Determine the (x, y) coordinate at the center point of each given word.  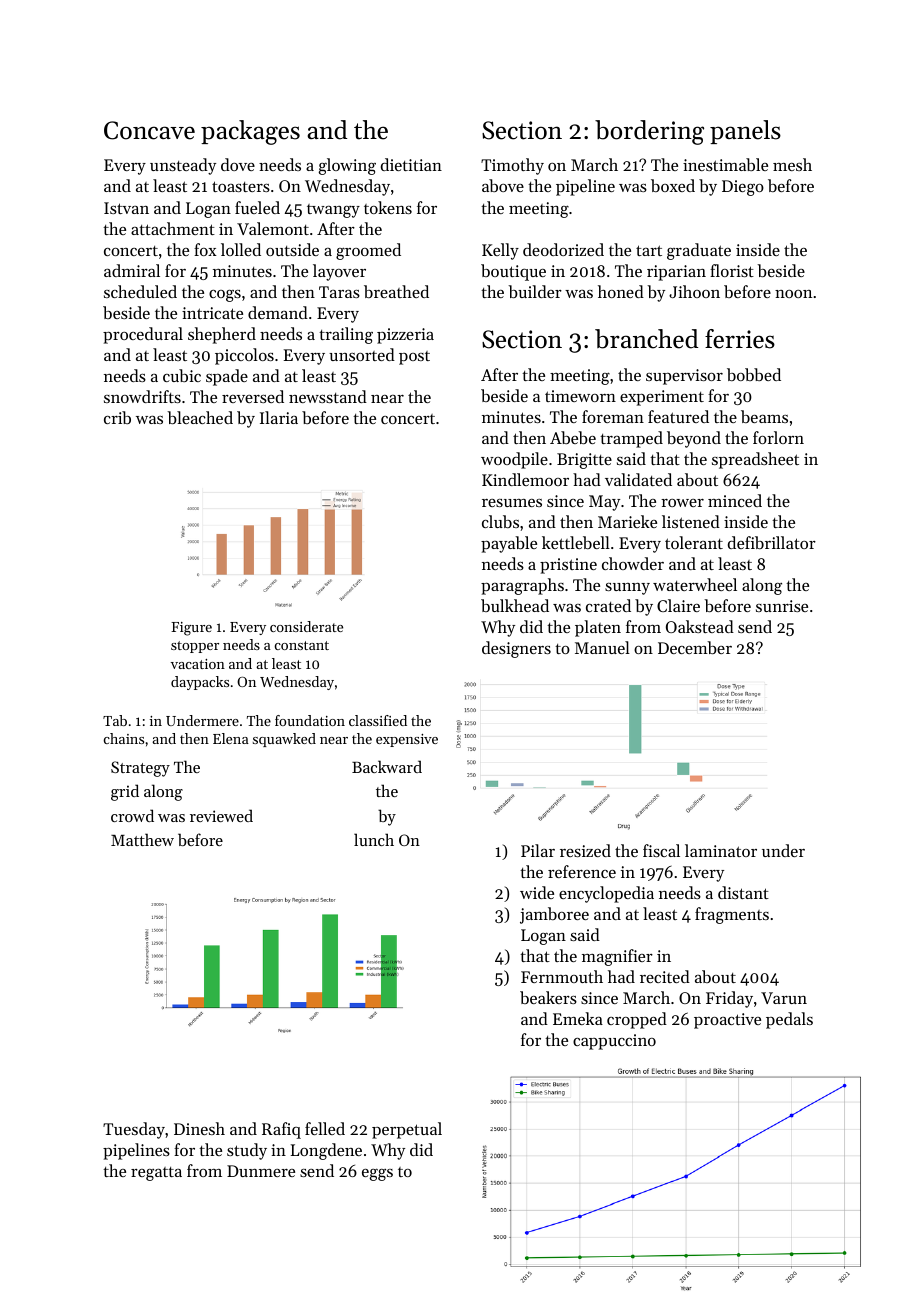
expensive (407, 740)
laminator (721, 850)
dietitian (411, 164)
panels (745, 132)
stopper (195, 647)
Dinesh (199, 1128)
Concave (149, 130)
